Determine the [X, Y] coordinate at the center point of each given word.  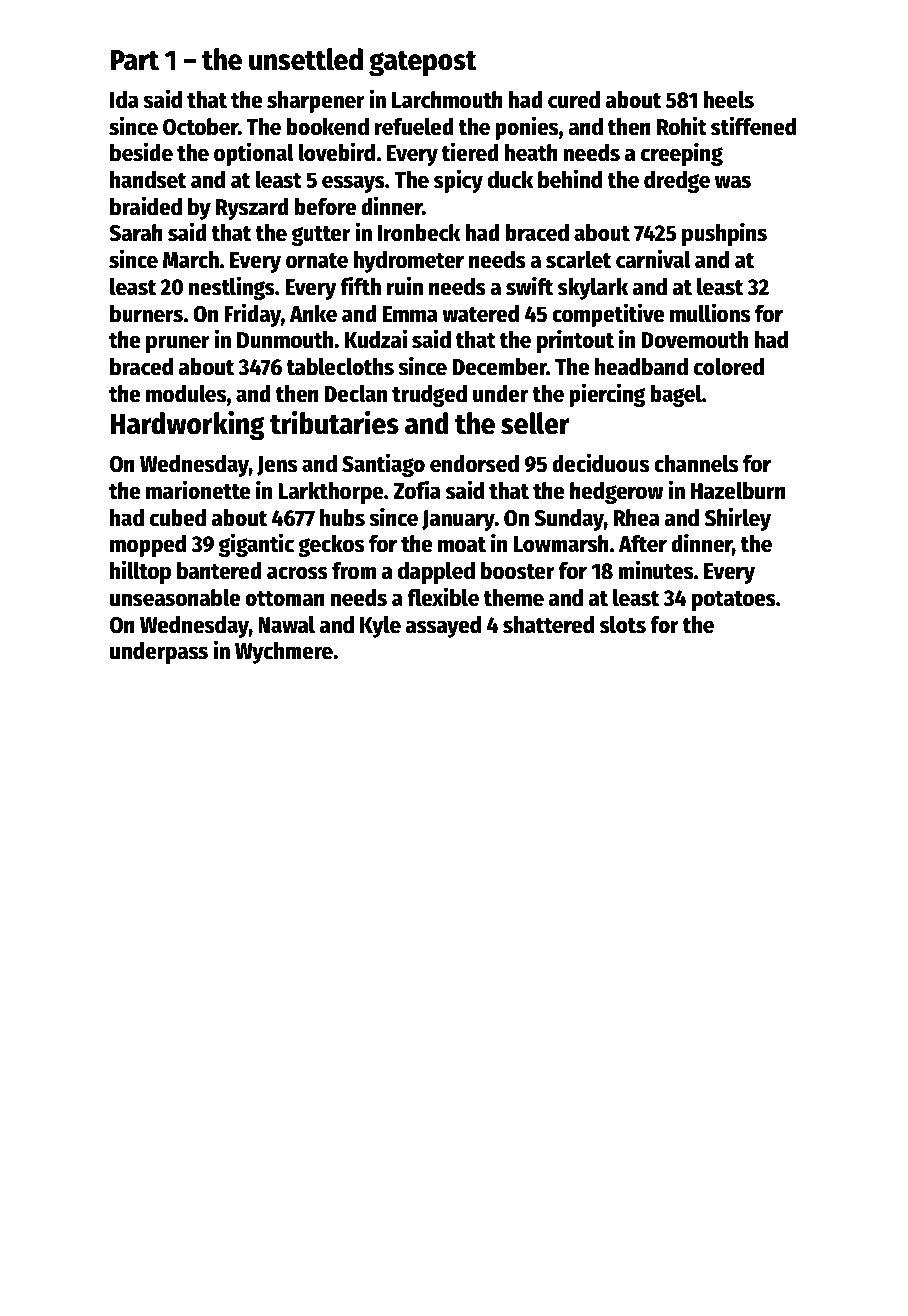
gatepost [423, 64]
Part [134, 60]
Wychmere [284, 653]
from [354, 571]
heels [728, 100]
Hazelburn [738, 491]
